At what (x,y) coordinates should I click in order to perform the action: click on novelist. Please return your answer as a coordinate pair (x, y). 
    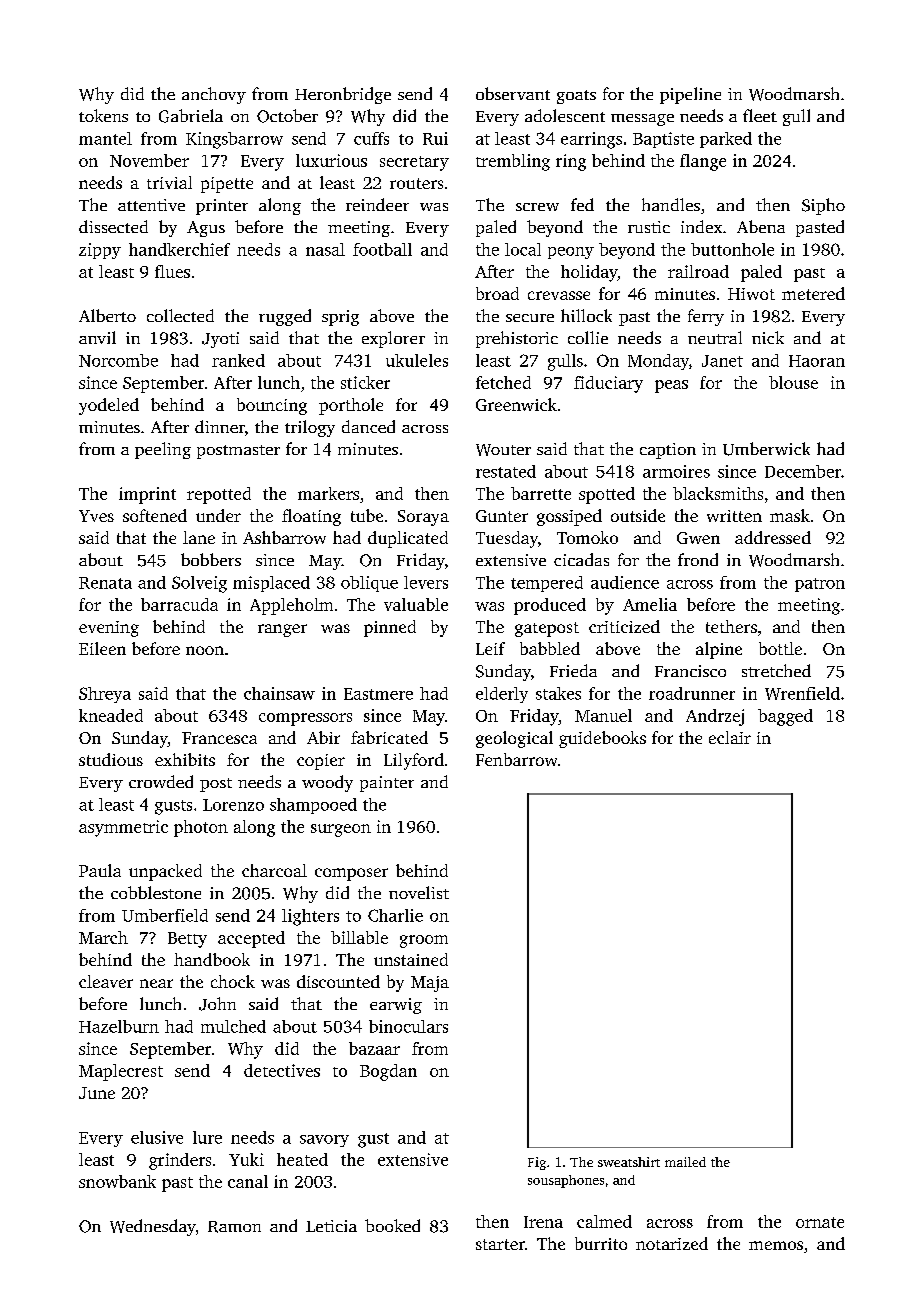
    Looking at the image, I should click on (419, 892).
